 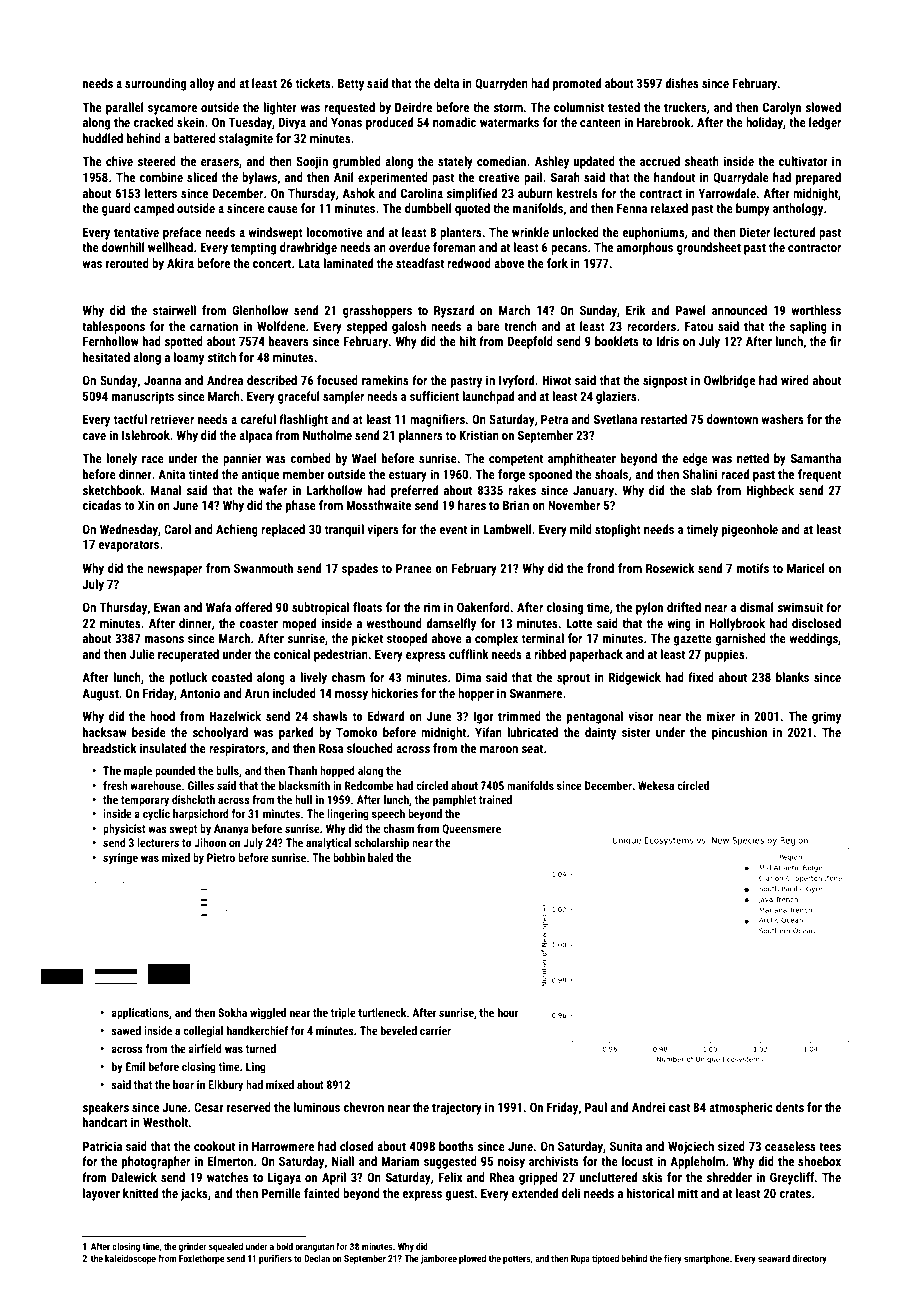 What do you see at coordinates (741, 1108) in the screenshot?
I see `atmospheric` at bounding box center [741, 1108].
